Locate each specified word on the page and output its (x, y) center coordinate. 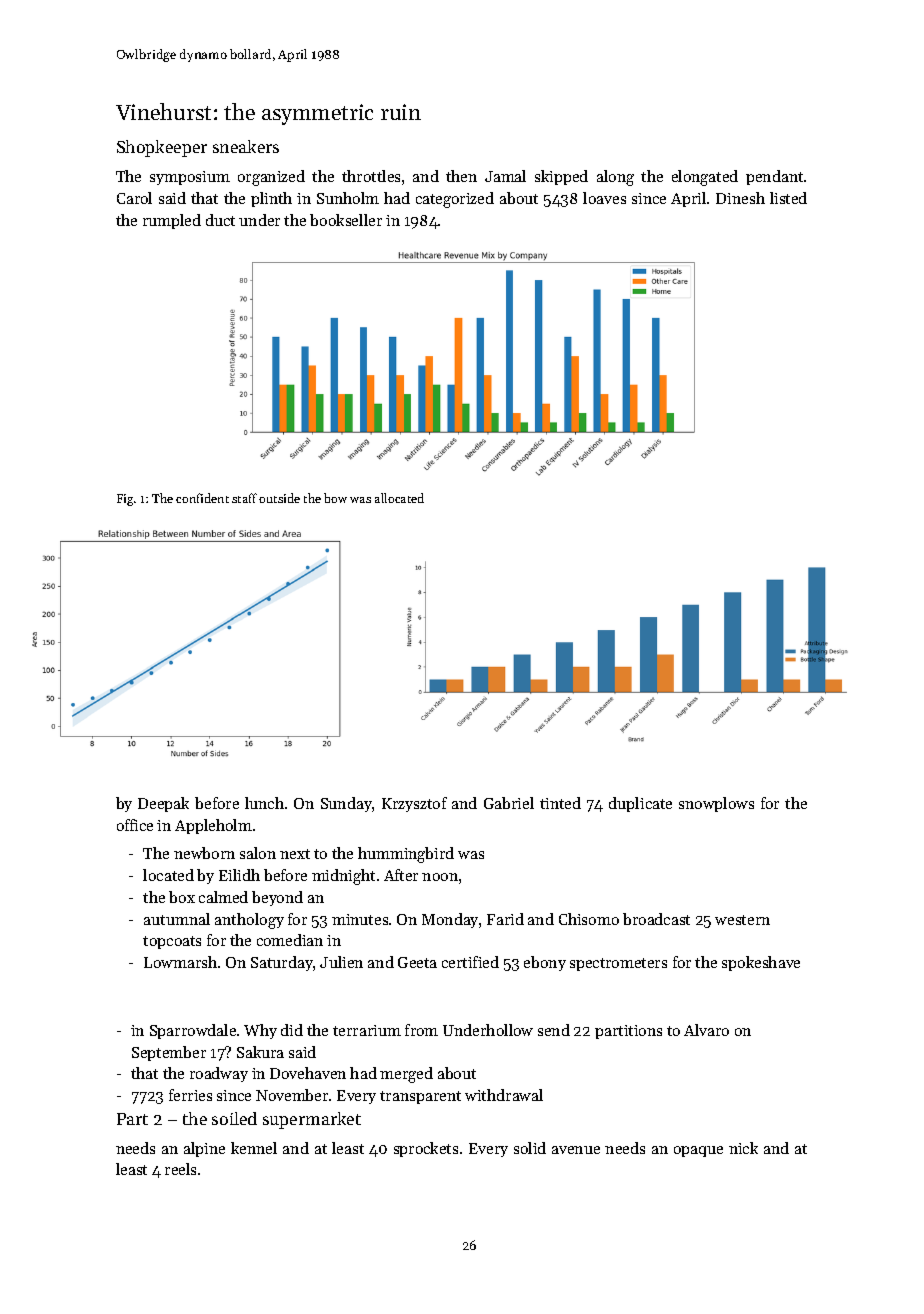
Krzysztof (414, 804)
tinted (560, 803)
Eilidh (239, 875)
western (742, 920)
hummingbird (406, 855)
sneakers (246, 146)
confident (202, 498)
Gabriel (509, 803)
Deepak (163, 804)
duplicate (640, 804)
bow (335, 498)
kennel (254, 1148)
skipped (561, 177)
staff (244, 498)
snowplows (716, 804)
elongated (705, 178)
